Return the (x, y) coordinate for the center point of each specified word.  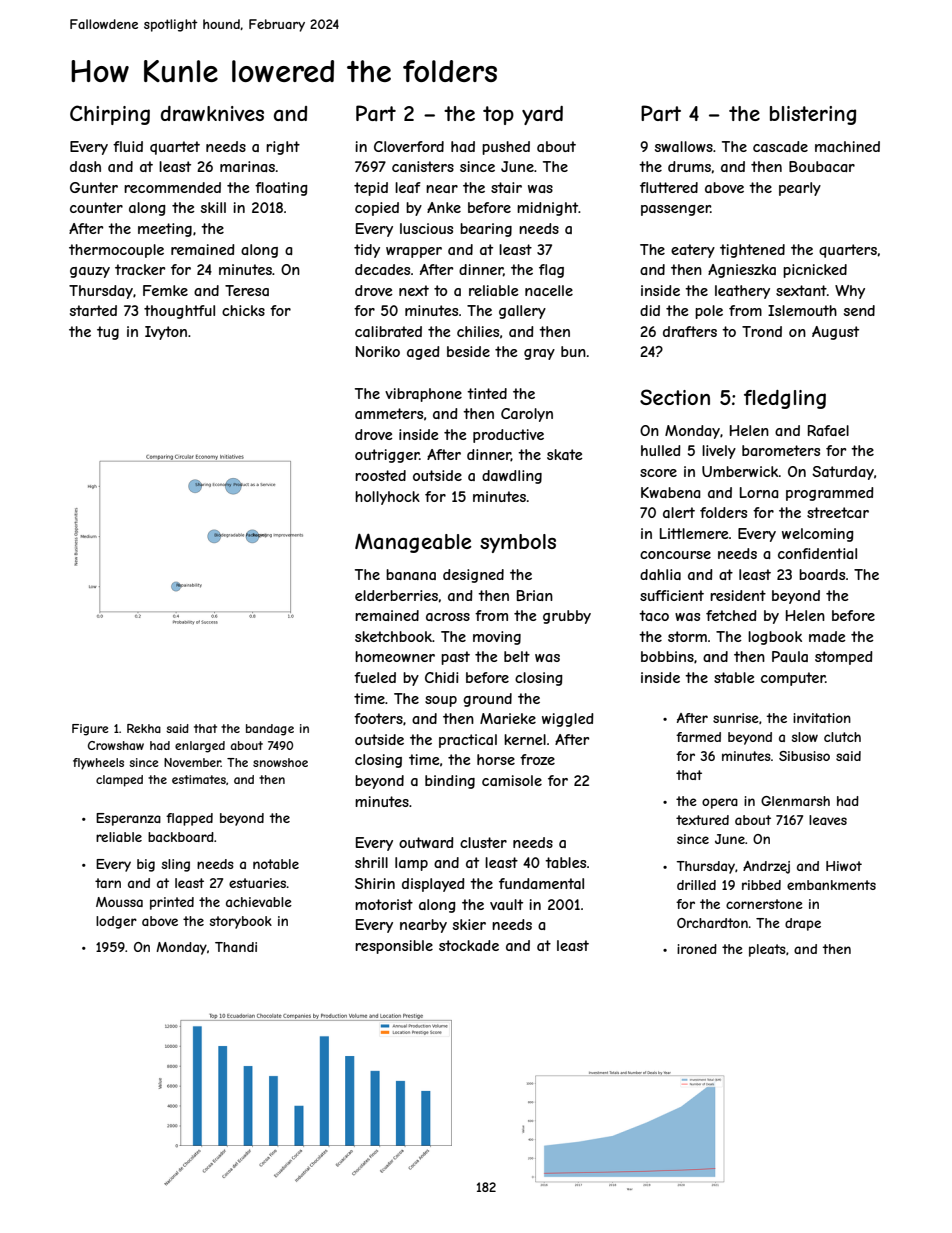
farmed (698, 737)
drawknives (212, 114)
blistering (813, 115)
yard (542, 115)
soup (441, 701)
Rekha (144, 728)
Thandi (236, 947)
